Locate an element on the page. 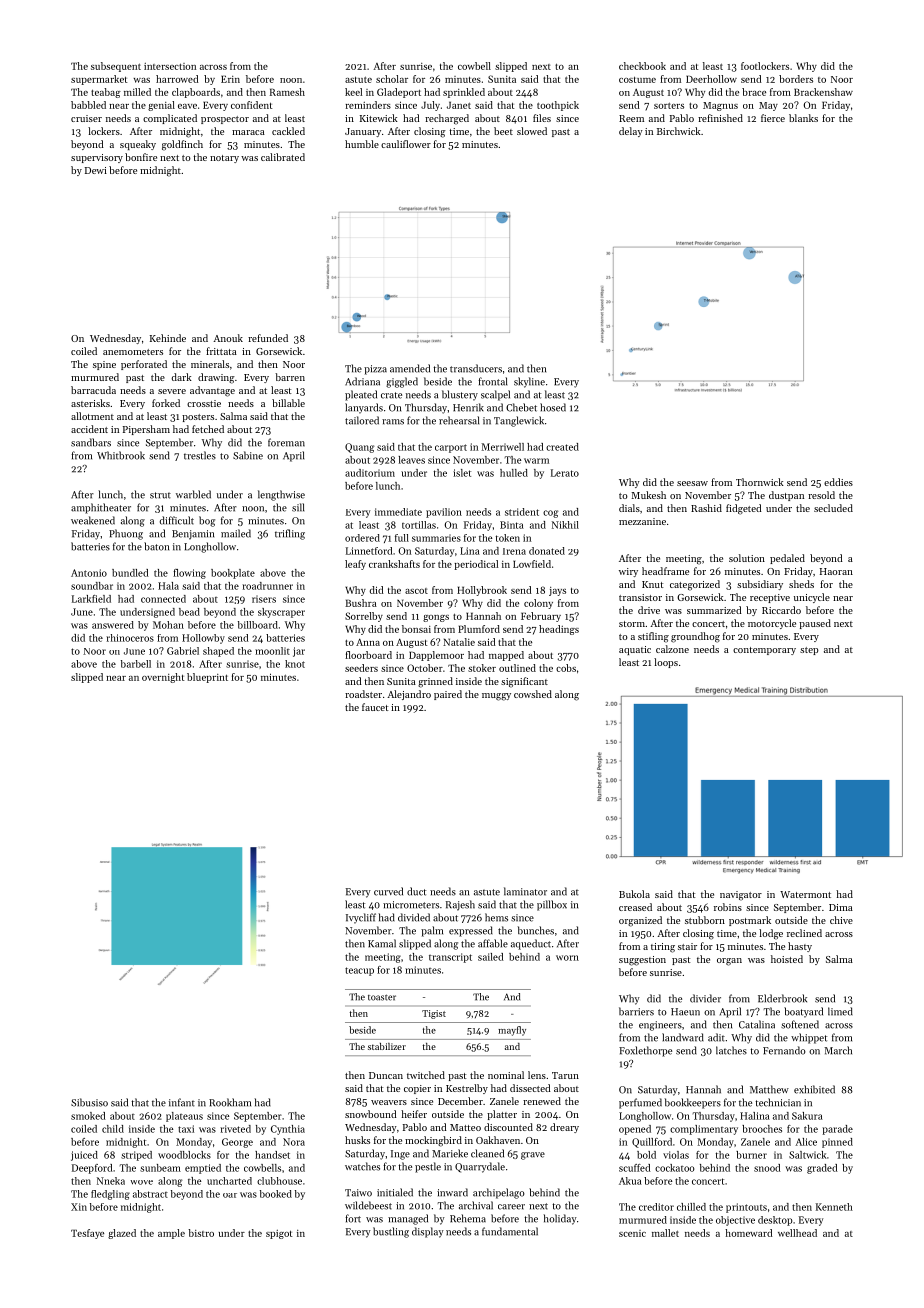  jays is located at coordinates (557, 591).
